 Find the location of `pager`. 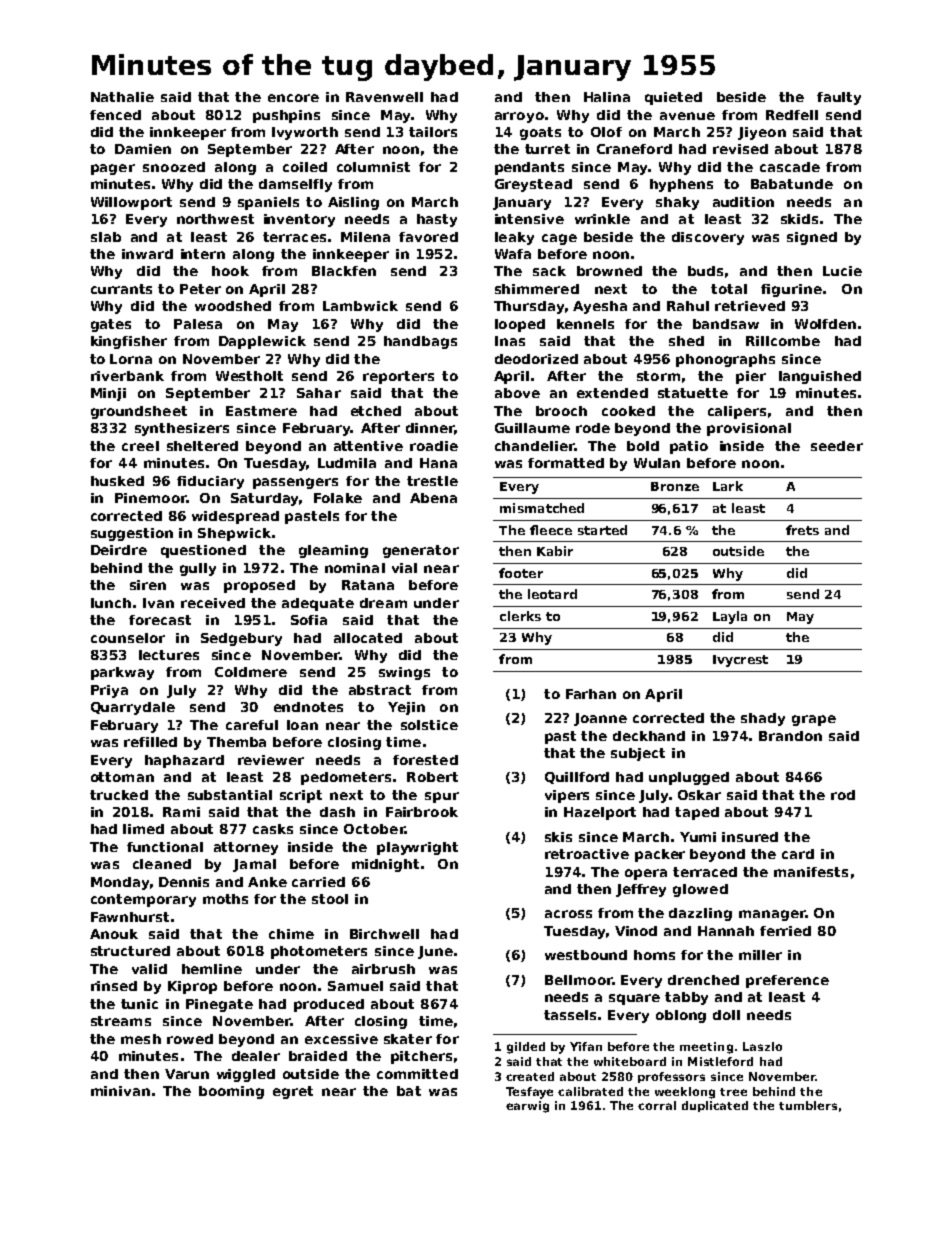

pager is located at coordinates (113, 169).
